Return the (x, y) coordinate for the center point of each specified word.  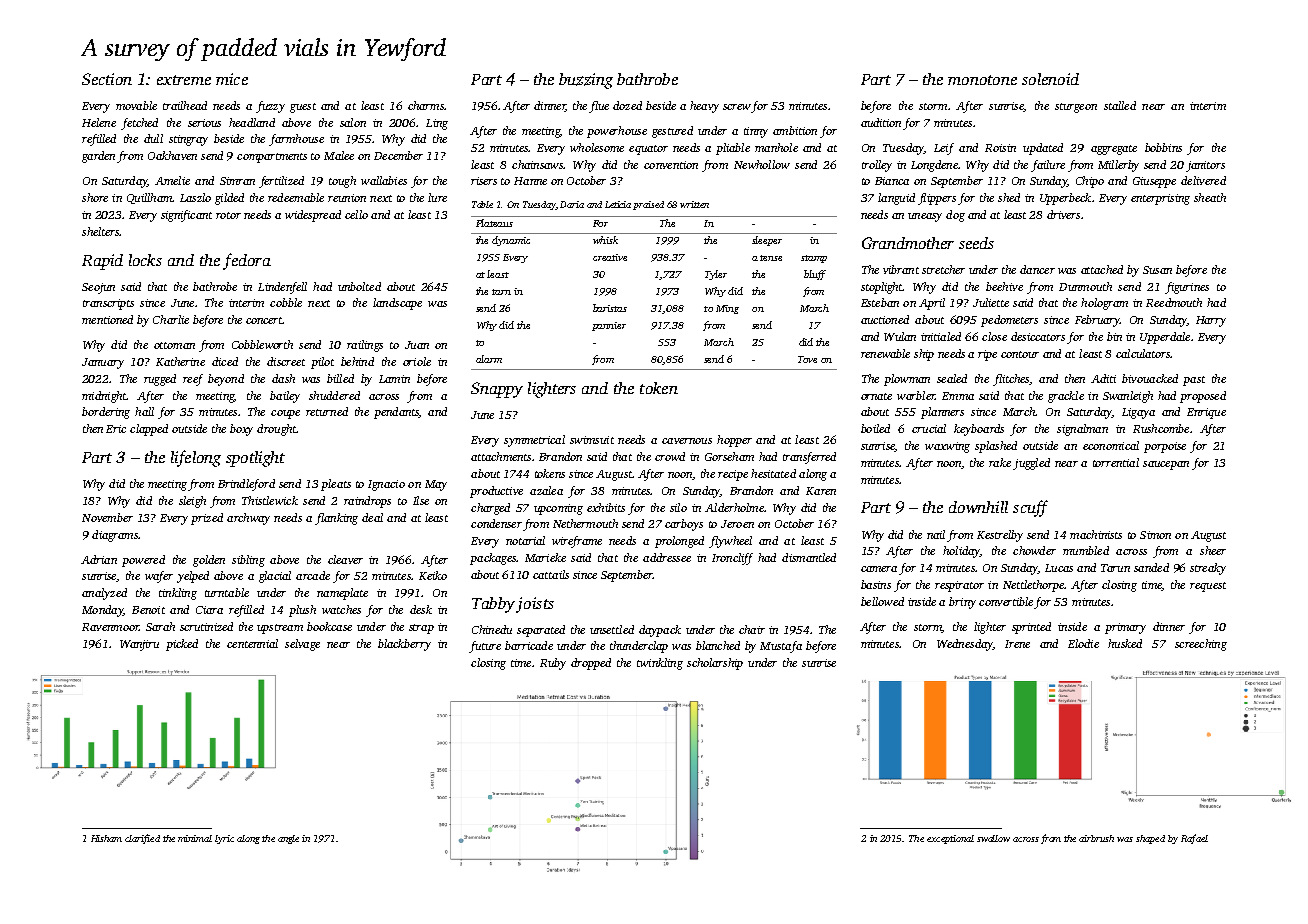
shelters (100, 231)
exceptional (950, 839)
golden (209, 561)
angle (288, 839)
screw (737, 107)
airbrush (1096, 838)
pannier (609, 326)
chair (752, 629)
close (994, 336)
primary (1125, 628)
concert (264, 320)
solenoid (1050, 79)
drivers (1063, 214)
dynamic (511, 241)
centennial (252, 643)
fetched (139, 124)
